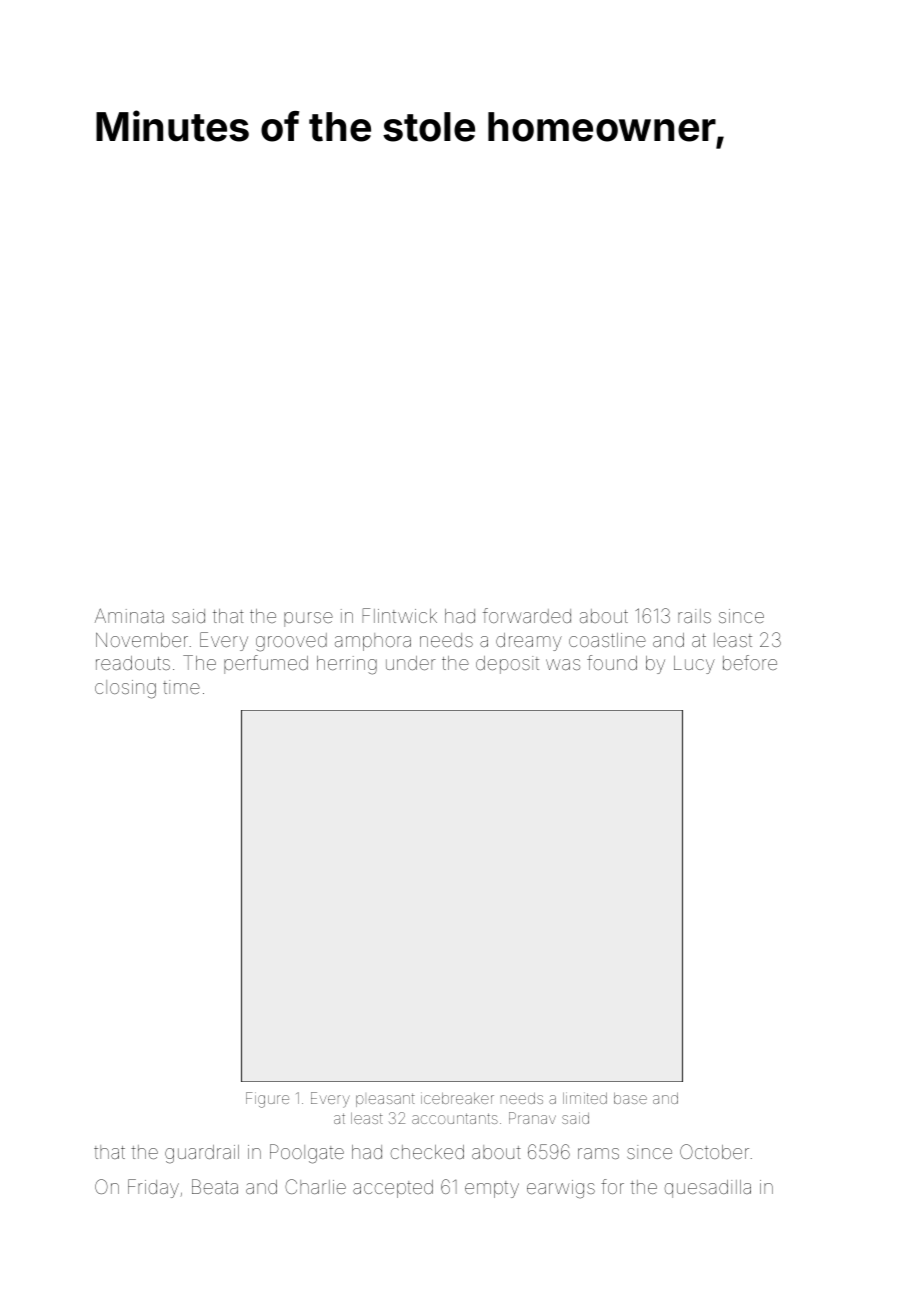 This screenshot has width=924, height=1311. Describe the element at coordinates (457, 1098) in the screenshot. I see `icebreaker` at that location.
